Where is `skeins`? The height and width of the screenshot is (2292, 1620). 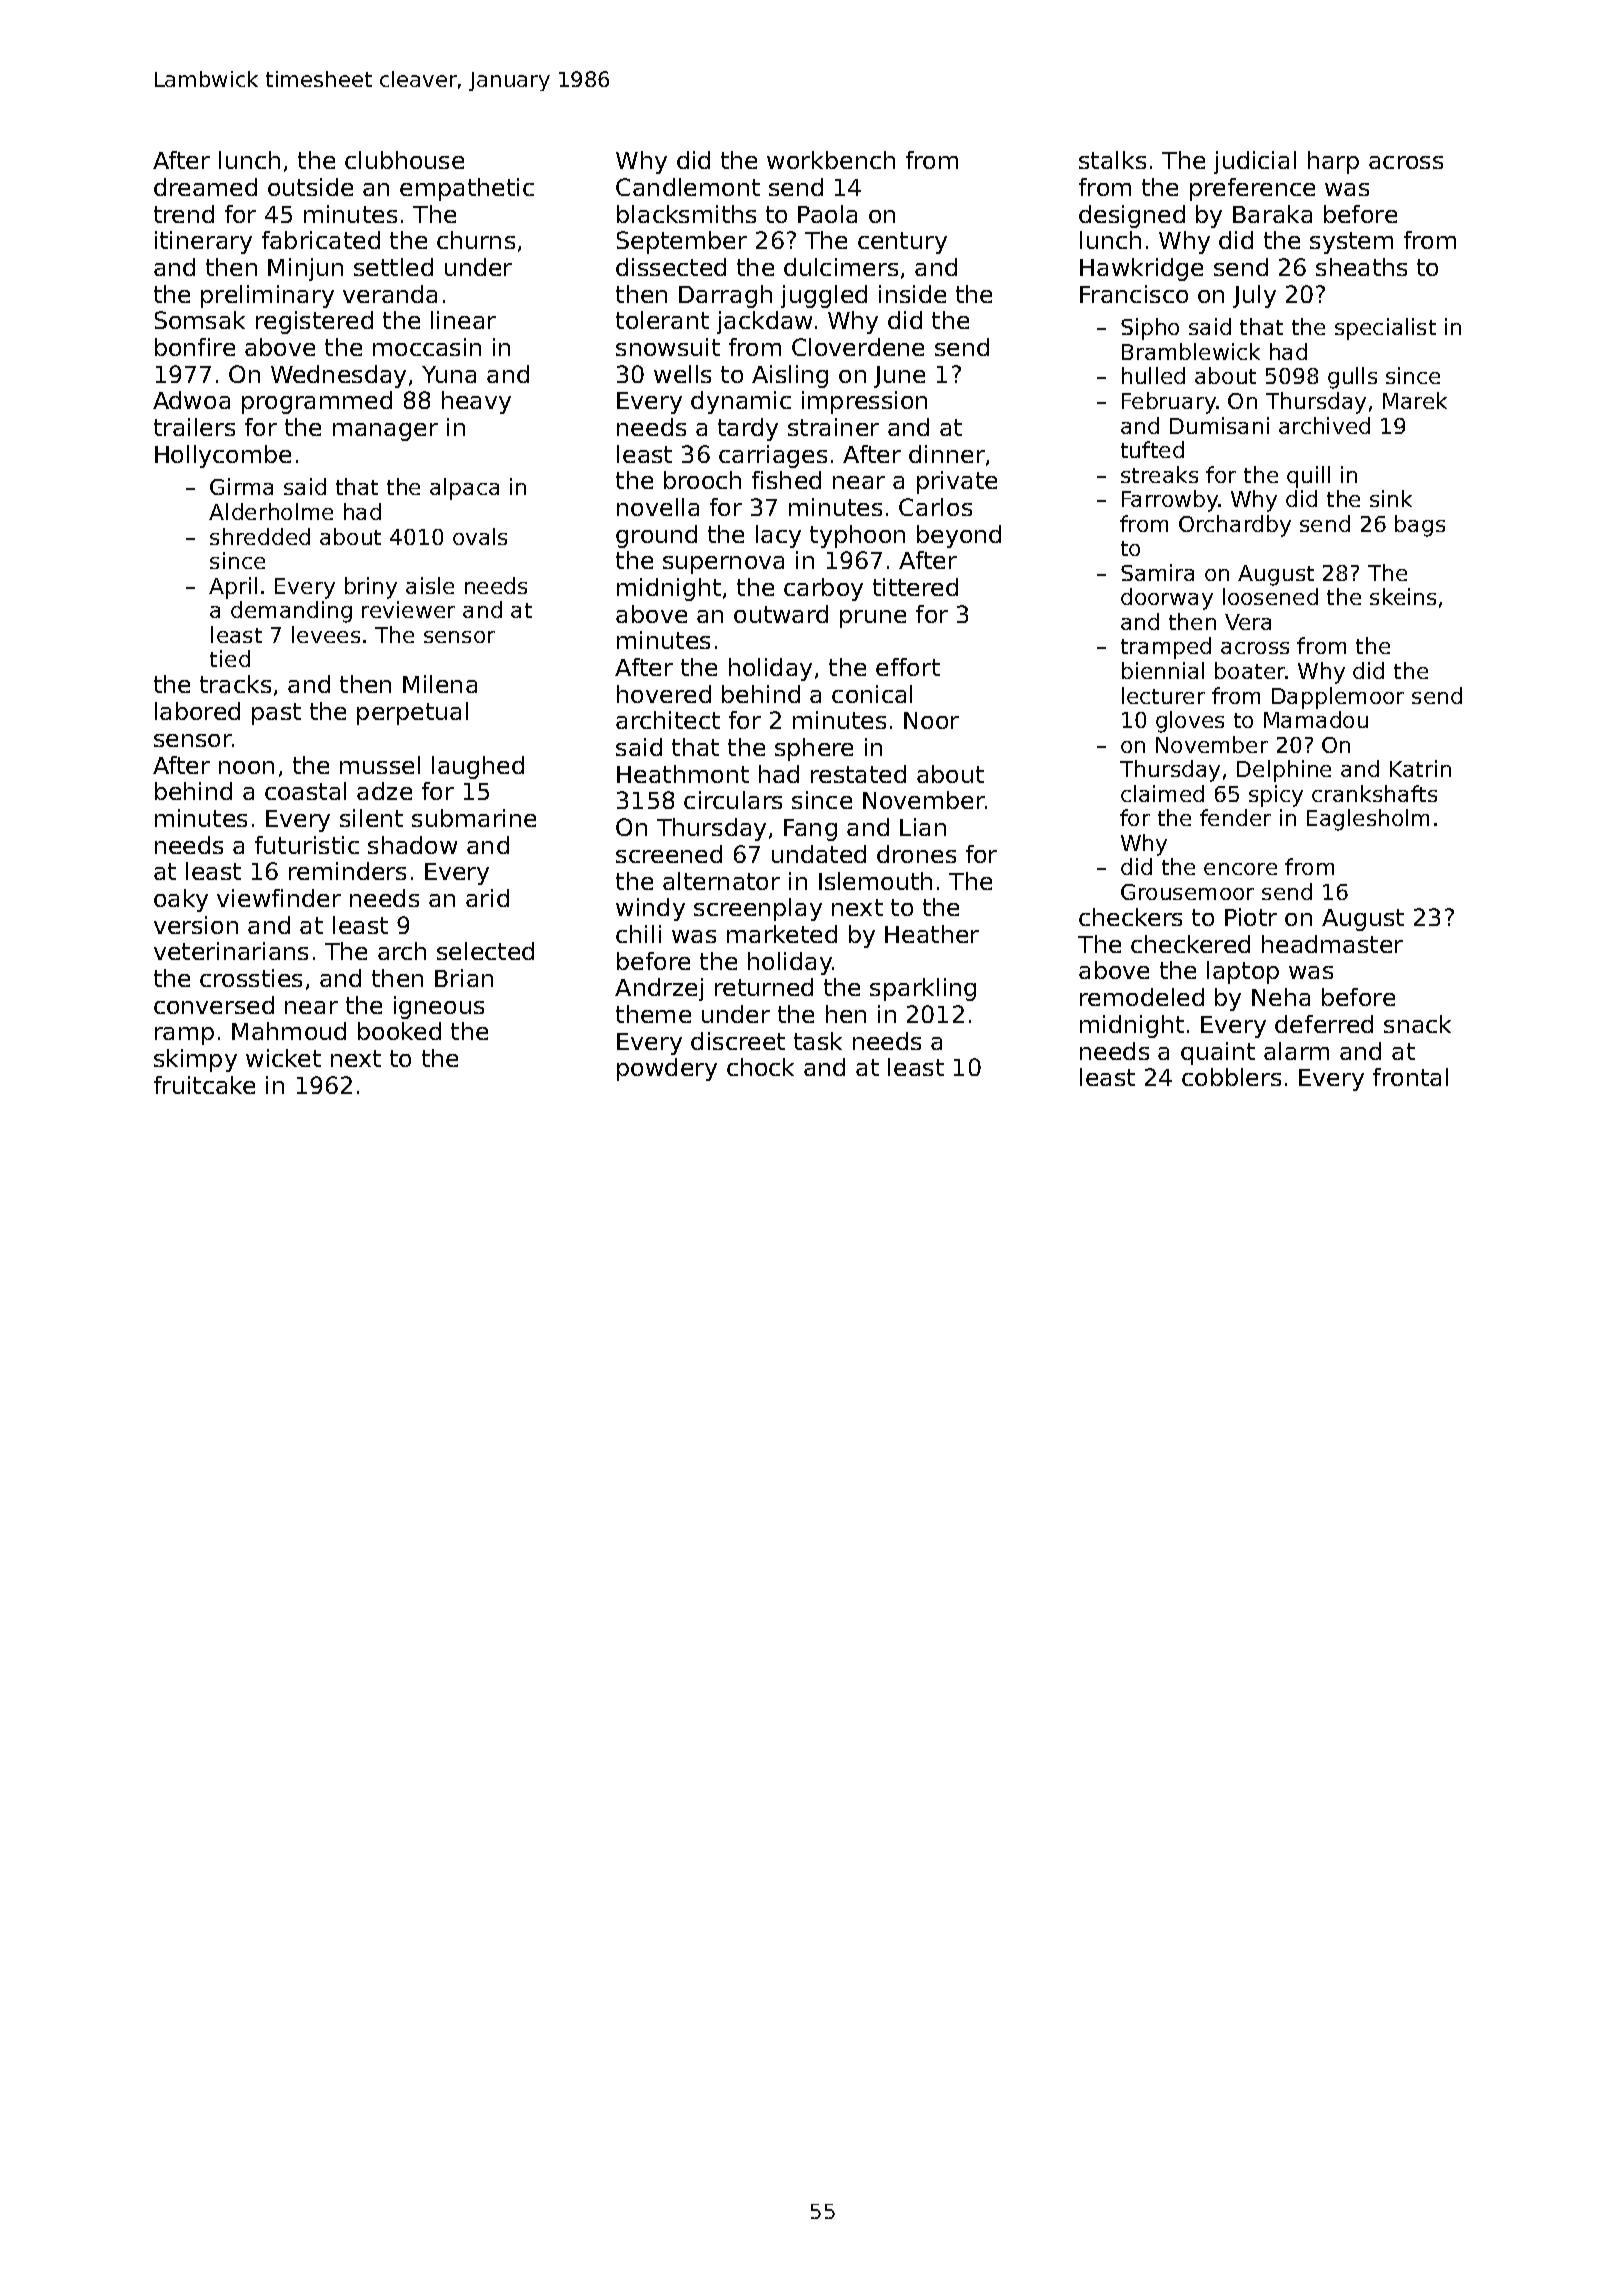
skeins is located at coordinates (1403, 596).
